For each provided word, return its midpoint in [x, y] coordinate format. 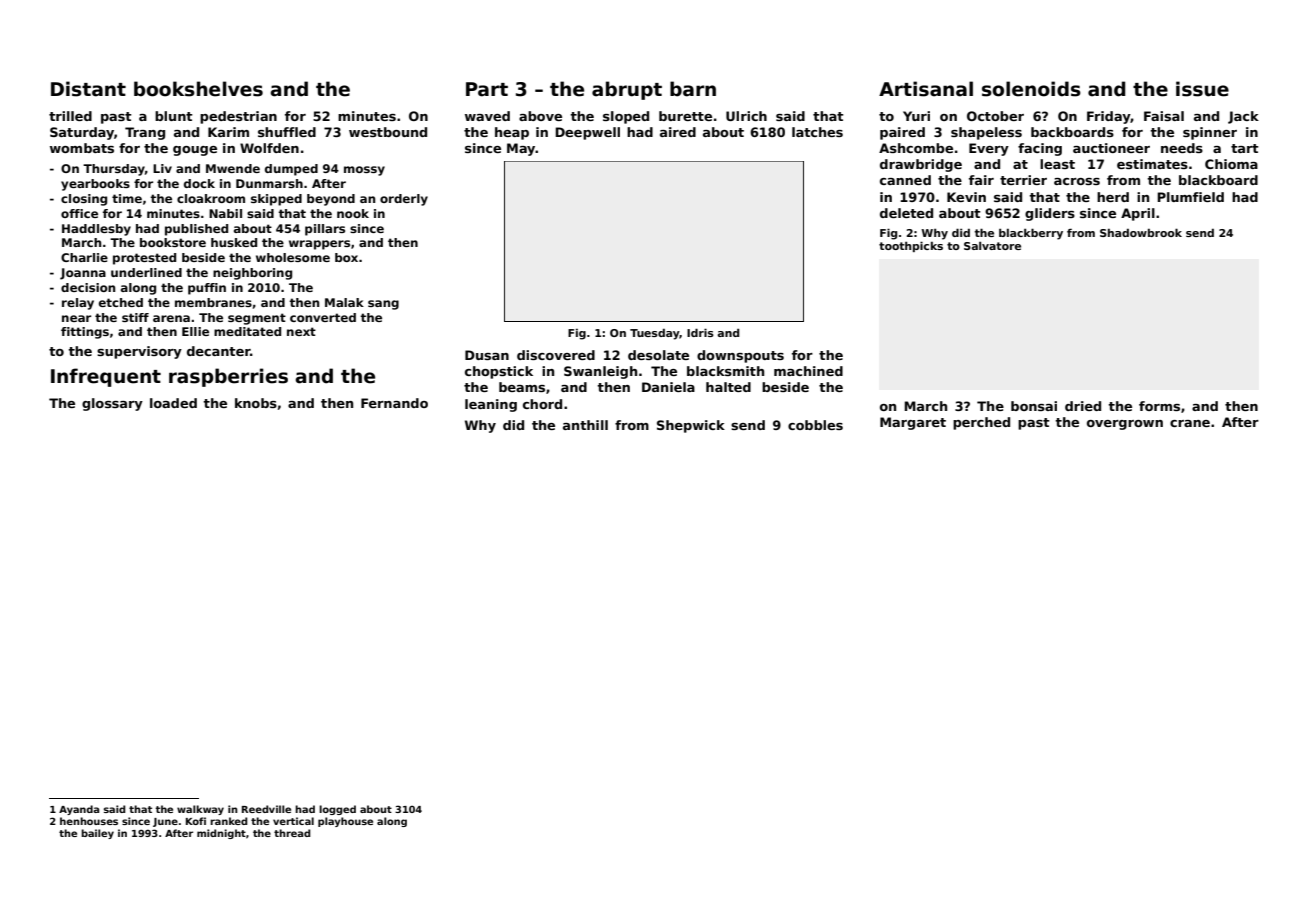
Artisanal [926, 89]
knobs [256, 403]
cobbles [815, 425]
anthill [585, 425]
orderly [404, 200]
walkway [200, 810]
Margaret [913, 423]
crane [1190, 423]
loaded [173, 403]
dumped [291, 170]
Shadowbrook [1141, 232]
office [79, 213]
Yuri [916, 116]
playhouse [345, 822]
